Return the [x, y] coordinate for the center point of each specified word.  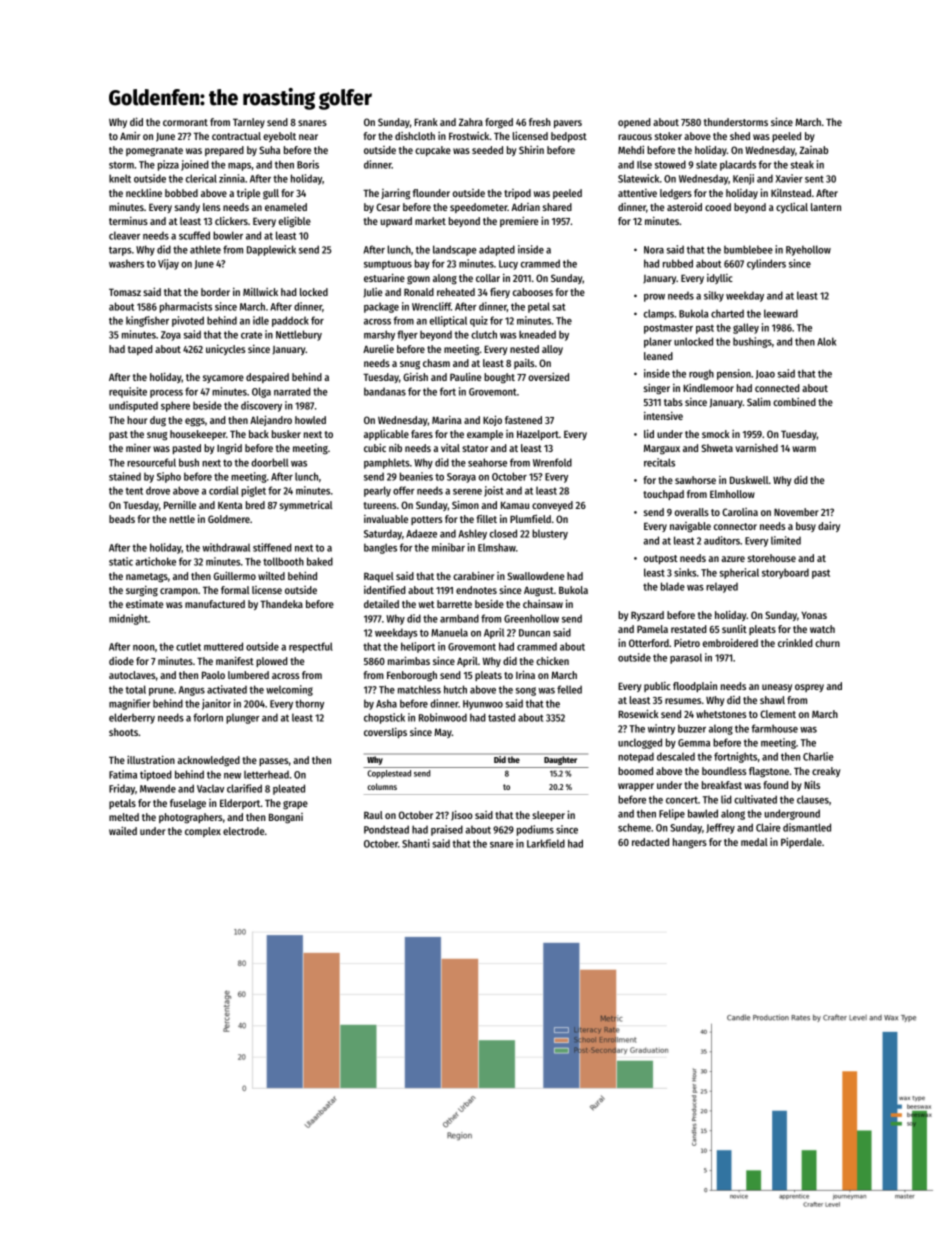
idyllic [720, 279]
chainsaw [543, 603]
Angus [192, 691]
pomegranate [154, 152]
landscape [455, 250]
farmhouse [774, 728]
